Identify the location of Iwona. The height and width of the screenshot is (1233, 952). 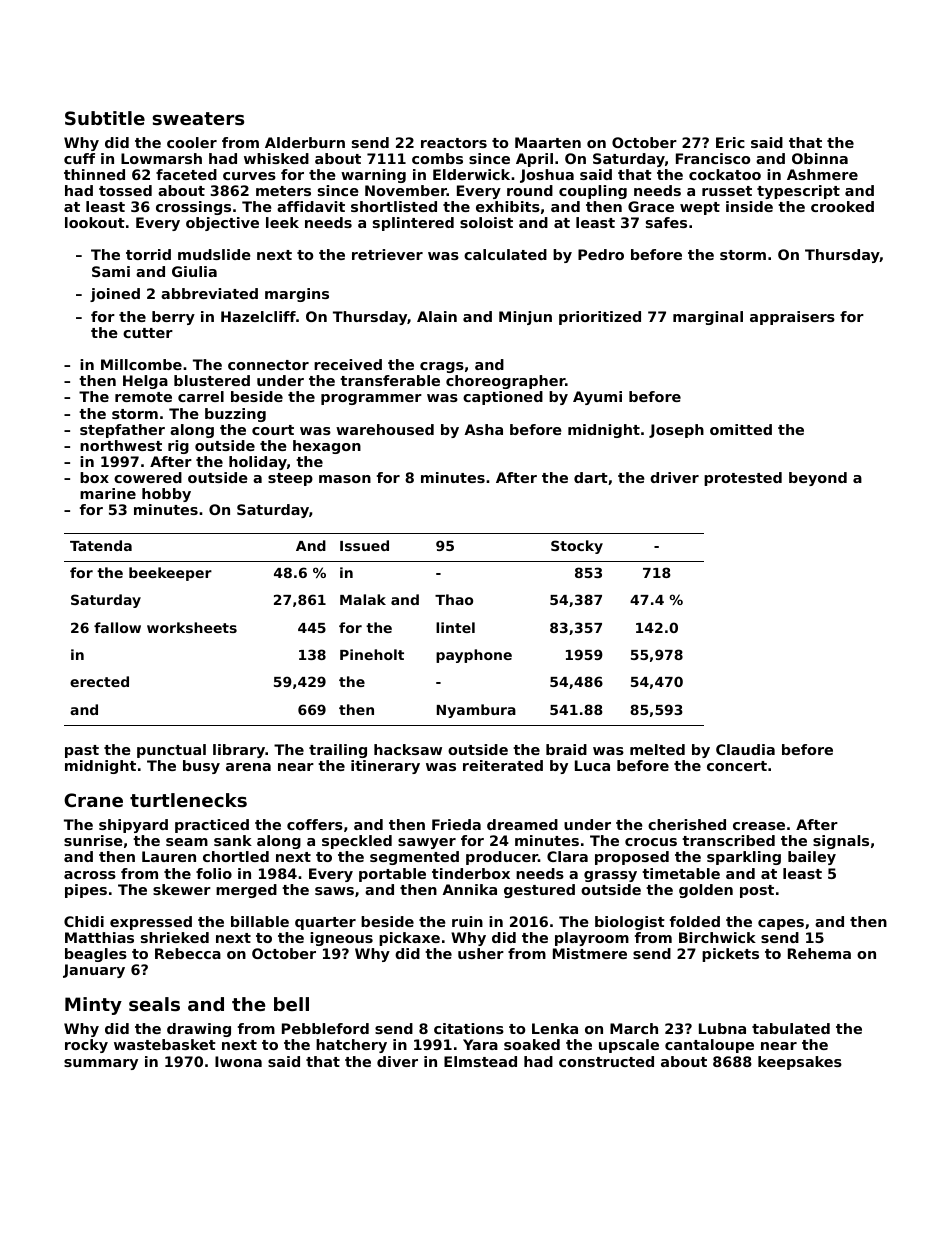
(238, 1061).
